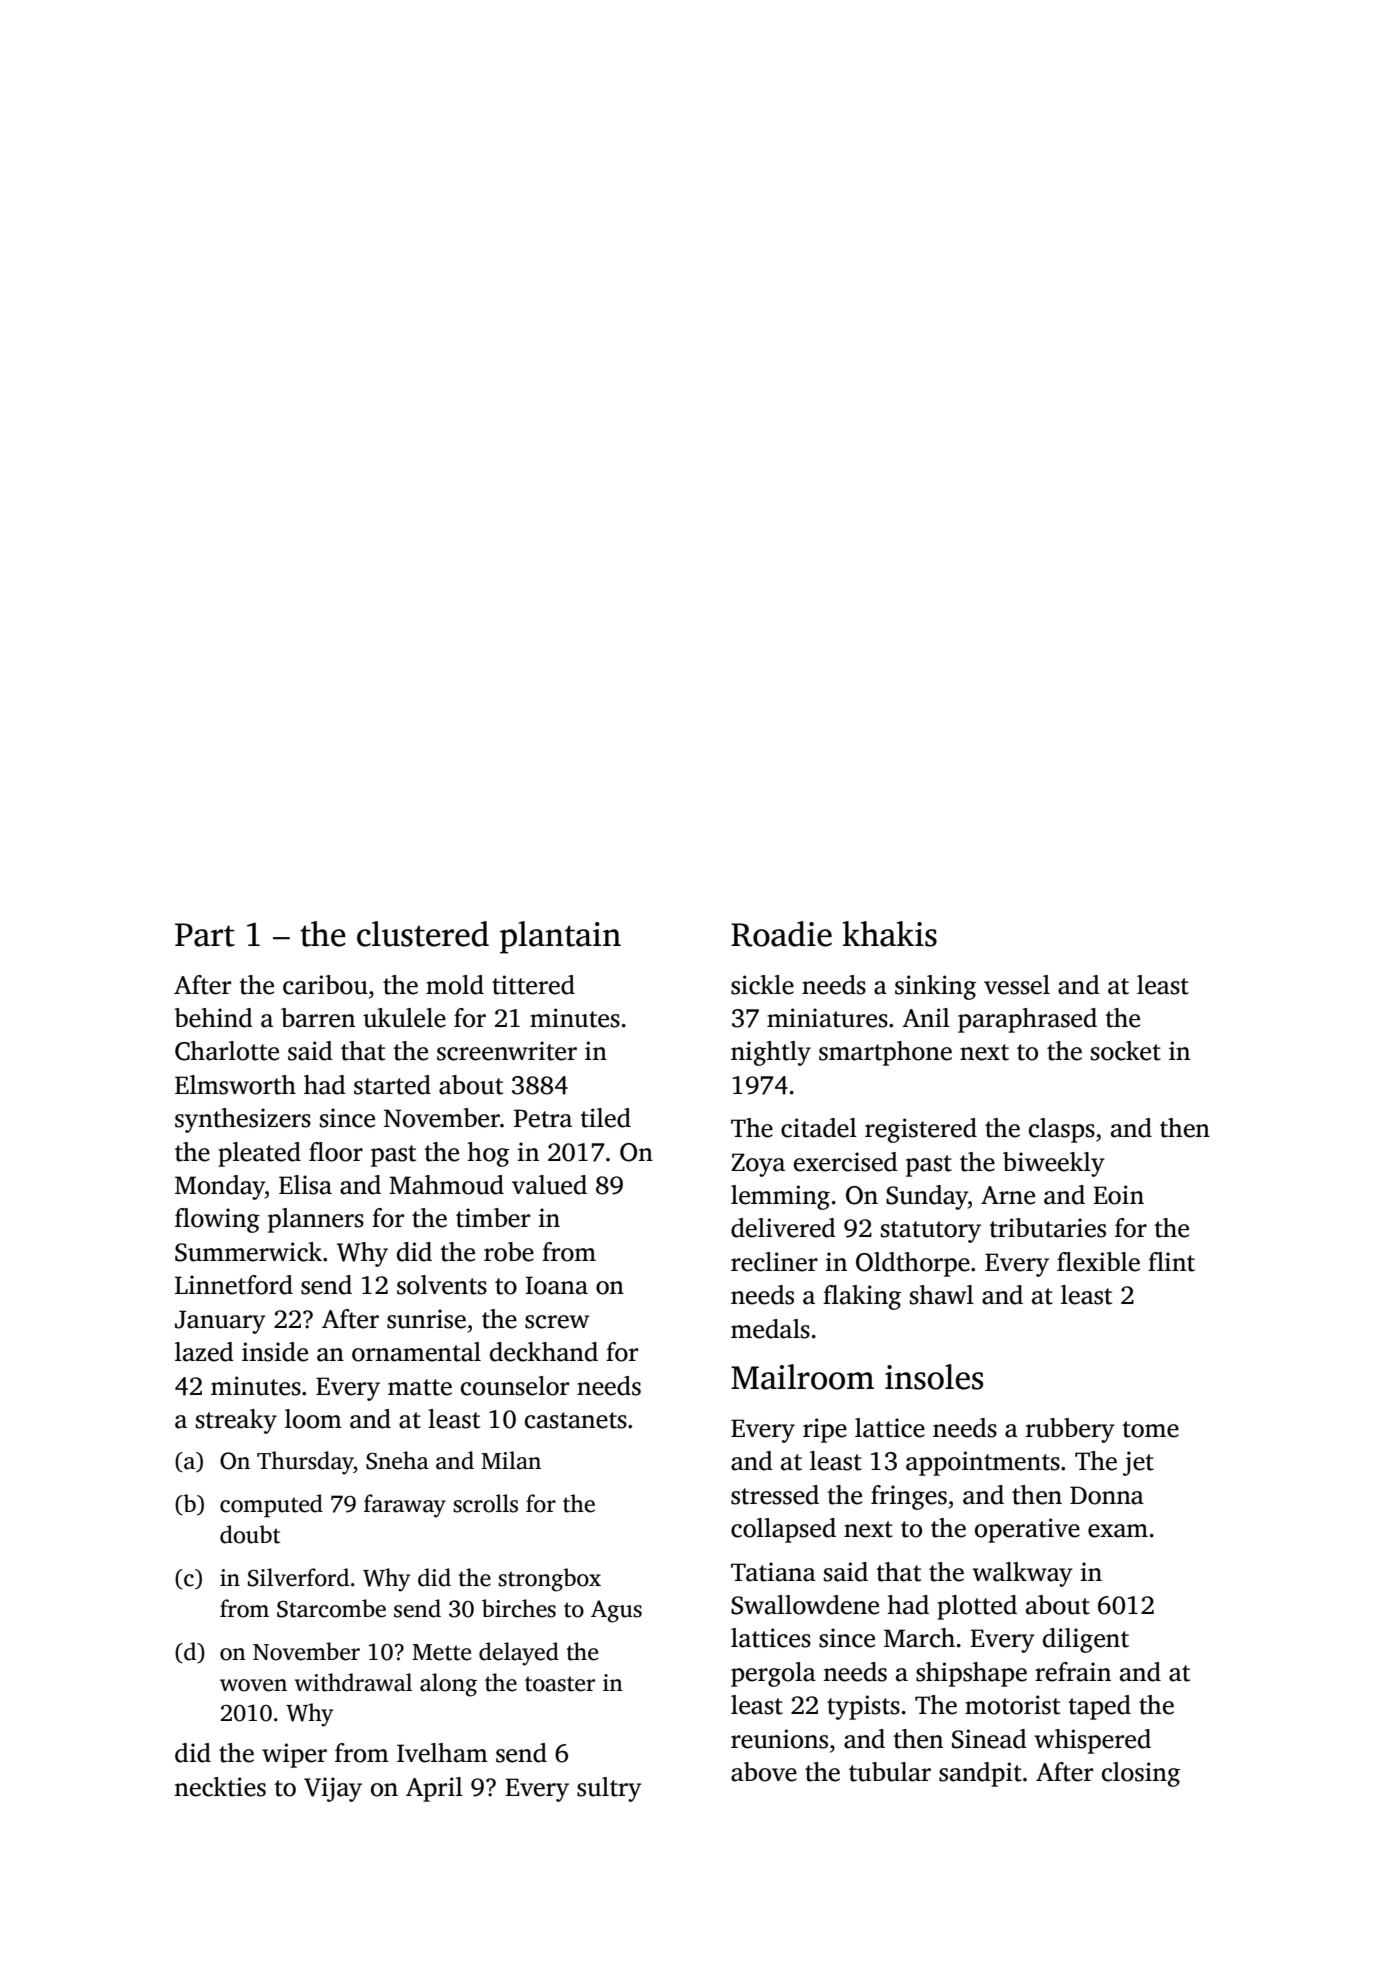 The height and width of the page is (1969, 1386). What do you see at coordinates (213, 1018) in the page?
I see `behind` at bounding box center [213, 1018].
